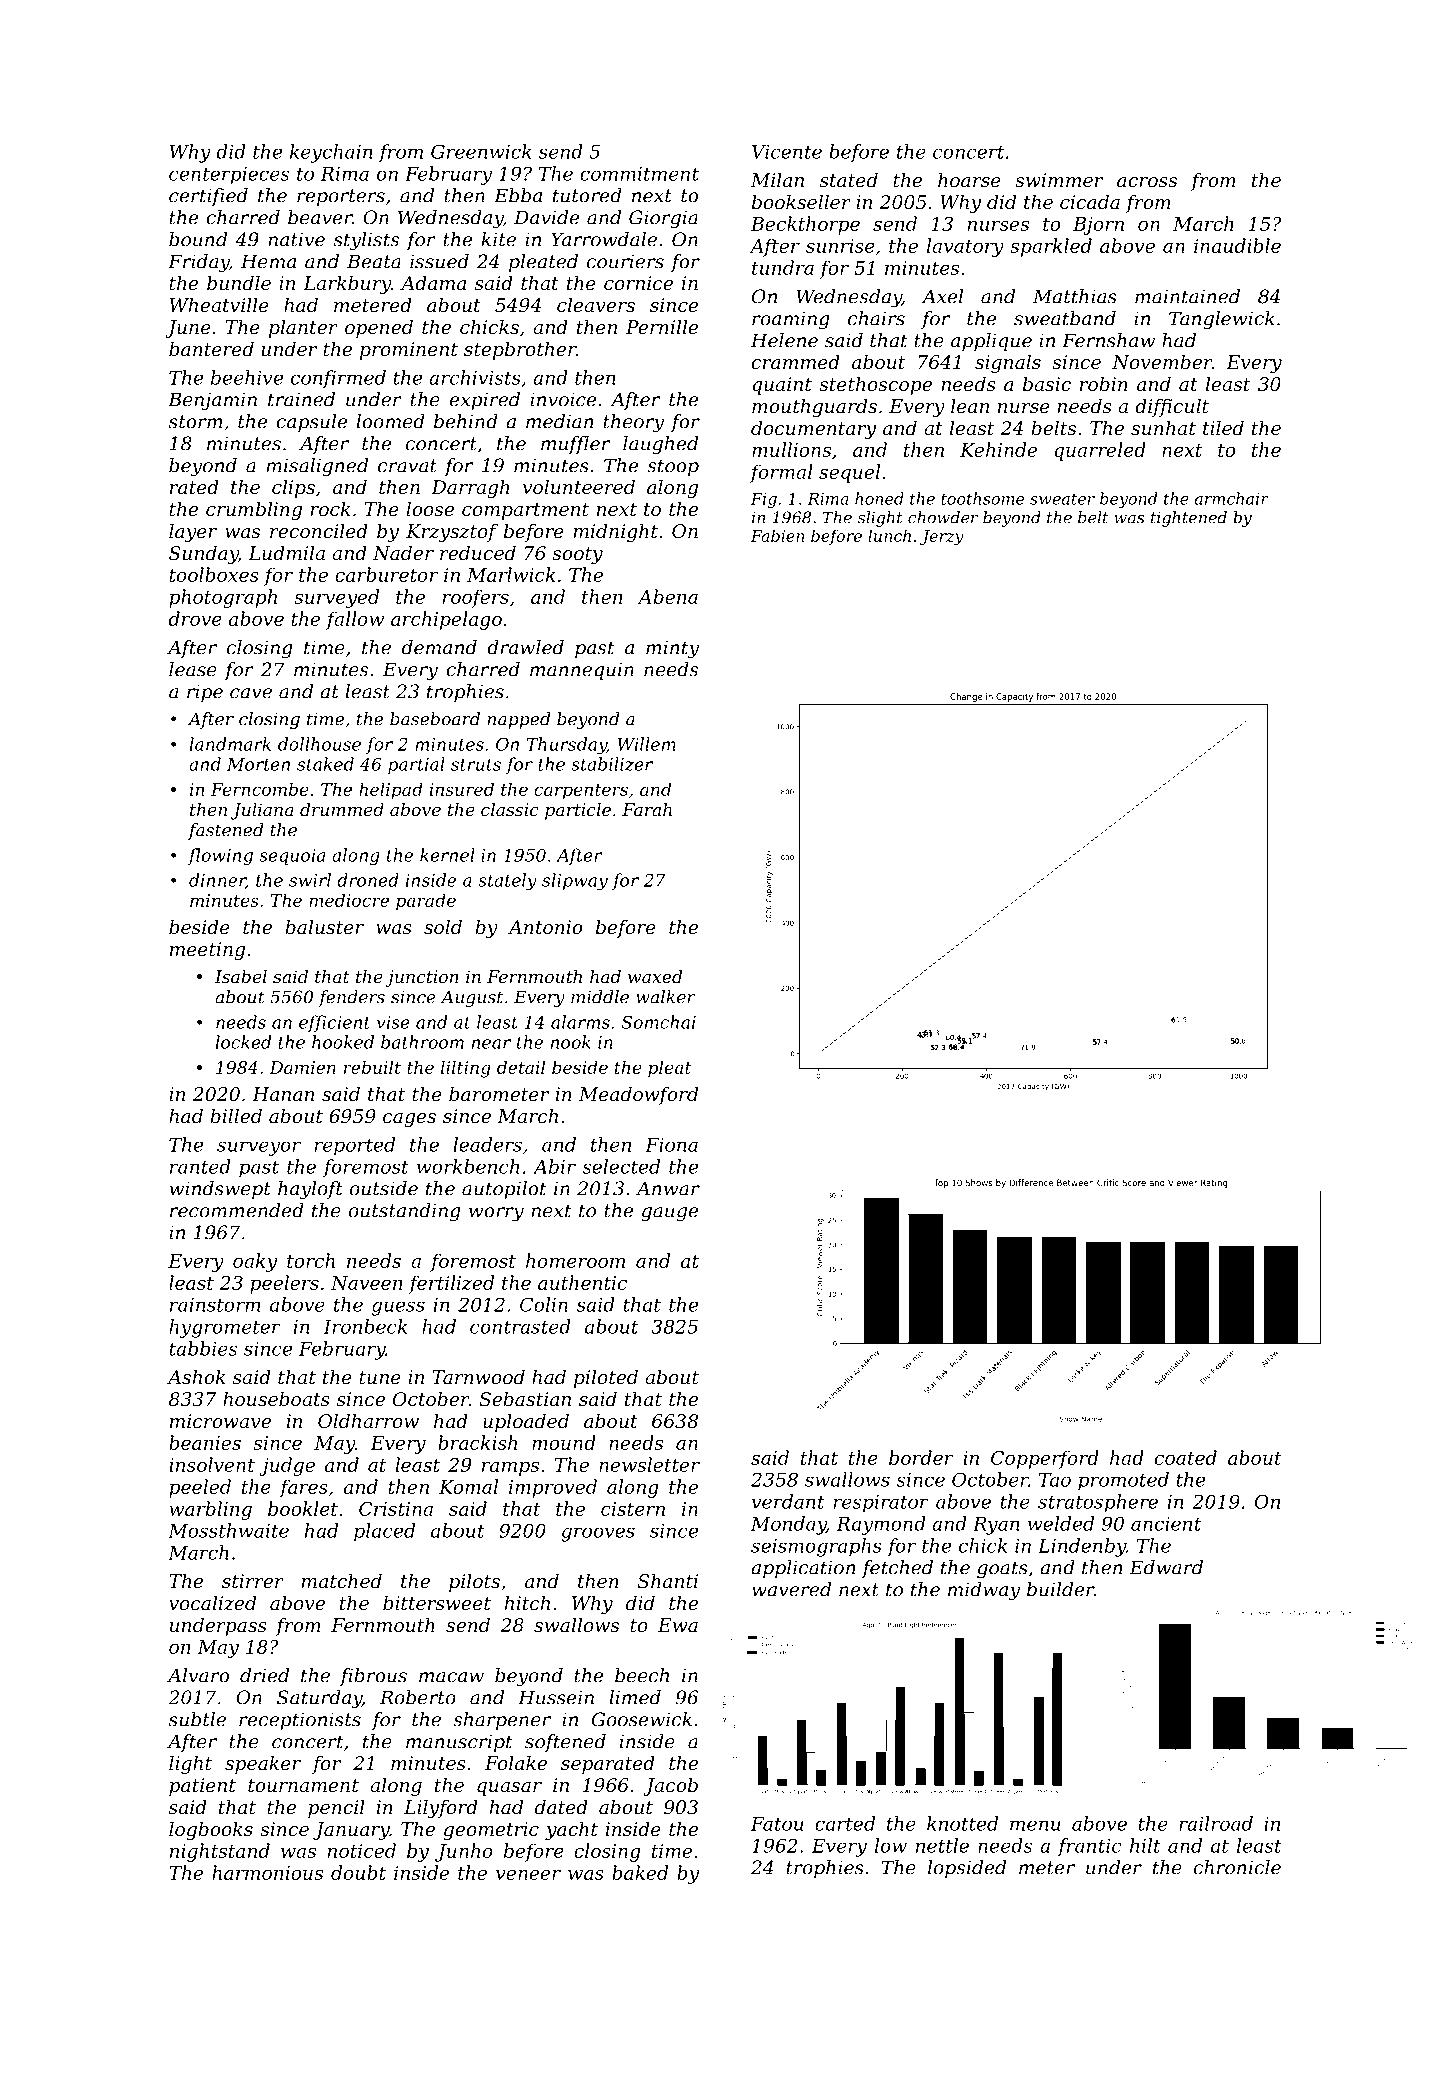  Describe the element at coordinates (1045, 1459) in the screenshot. I see `Copperford` at that location.
